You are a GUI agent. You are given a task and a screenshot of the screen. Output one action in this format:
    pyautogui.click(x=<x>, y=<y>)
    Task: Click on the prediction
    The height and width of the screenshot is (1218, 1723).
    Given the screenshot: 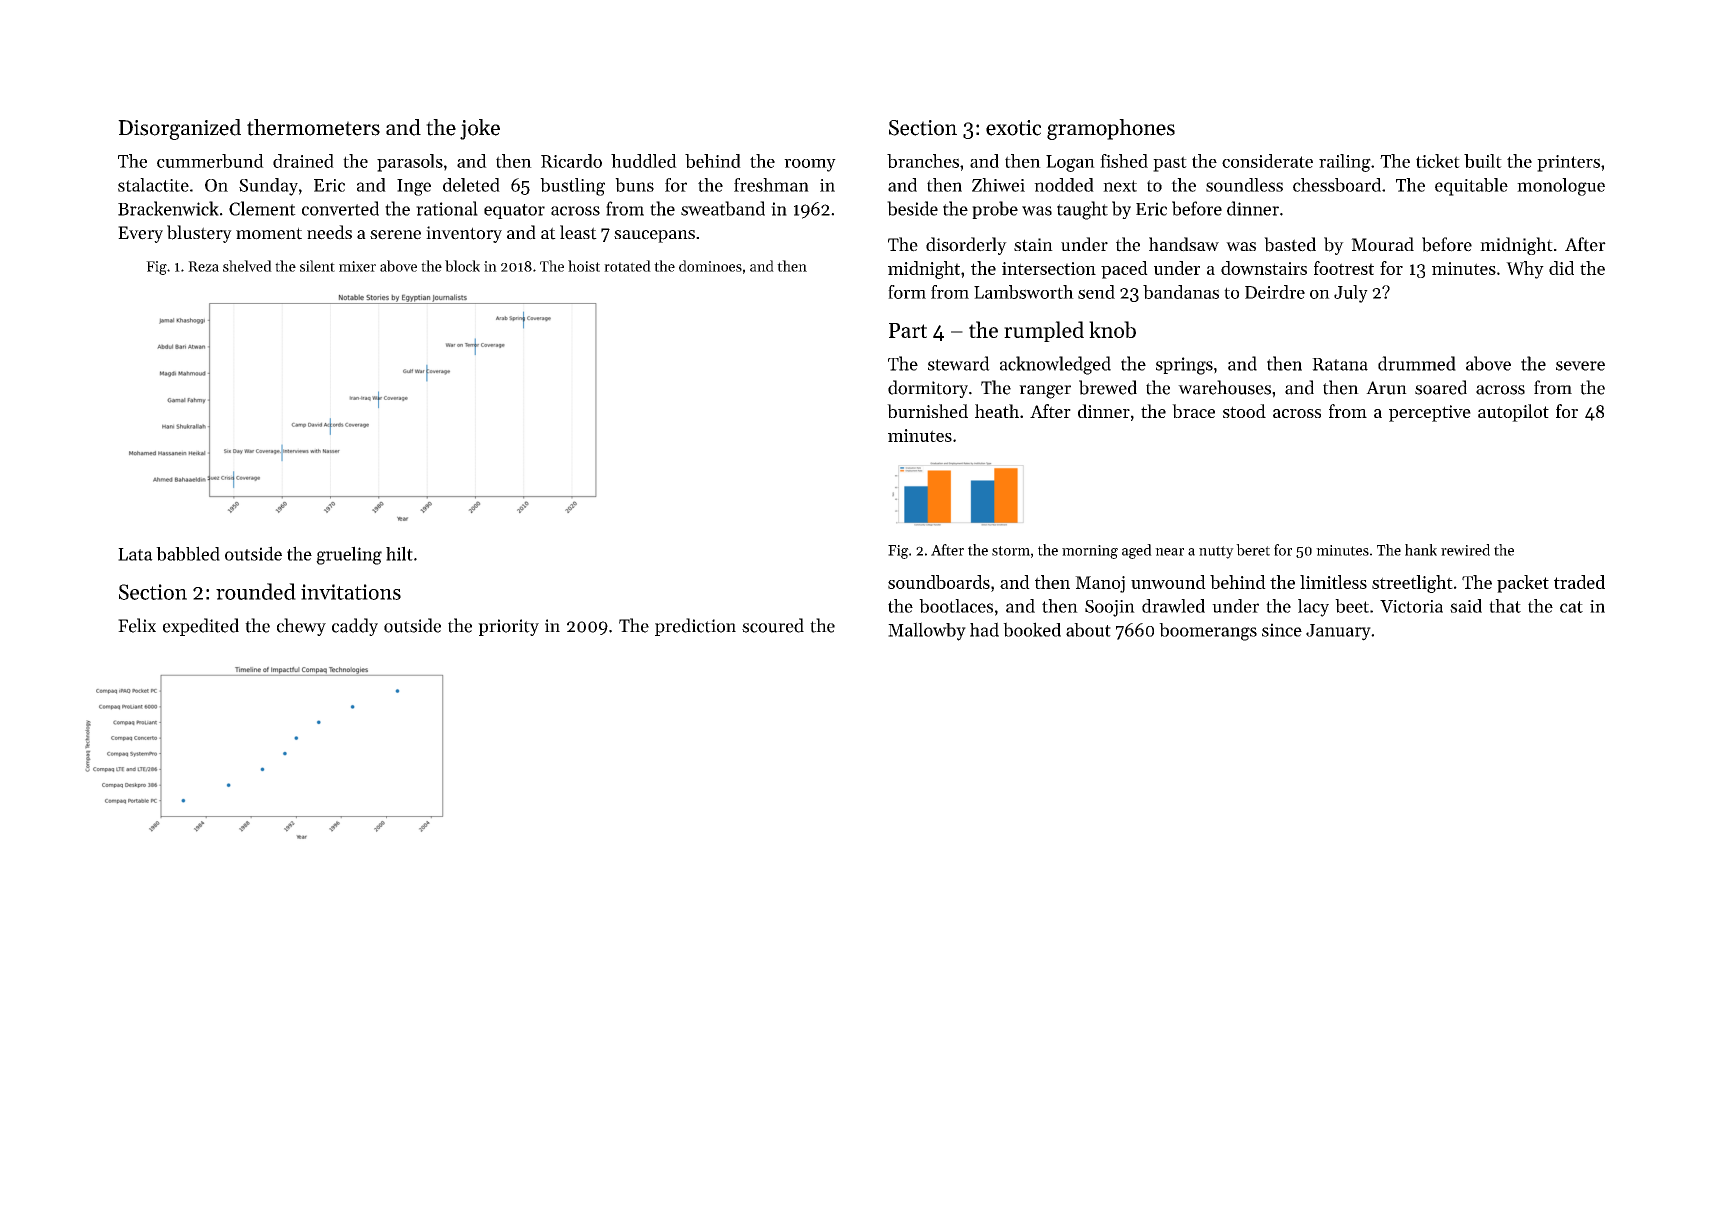 What is the action you would take?
    pyautogui.click(x=695, y=627)
